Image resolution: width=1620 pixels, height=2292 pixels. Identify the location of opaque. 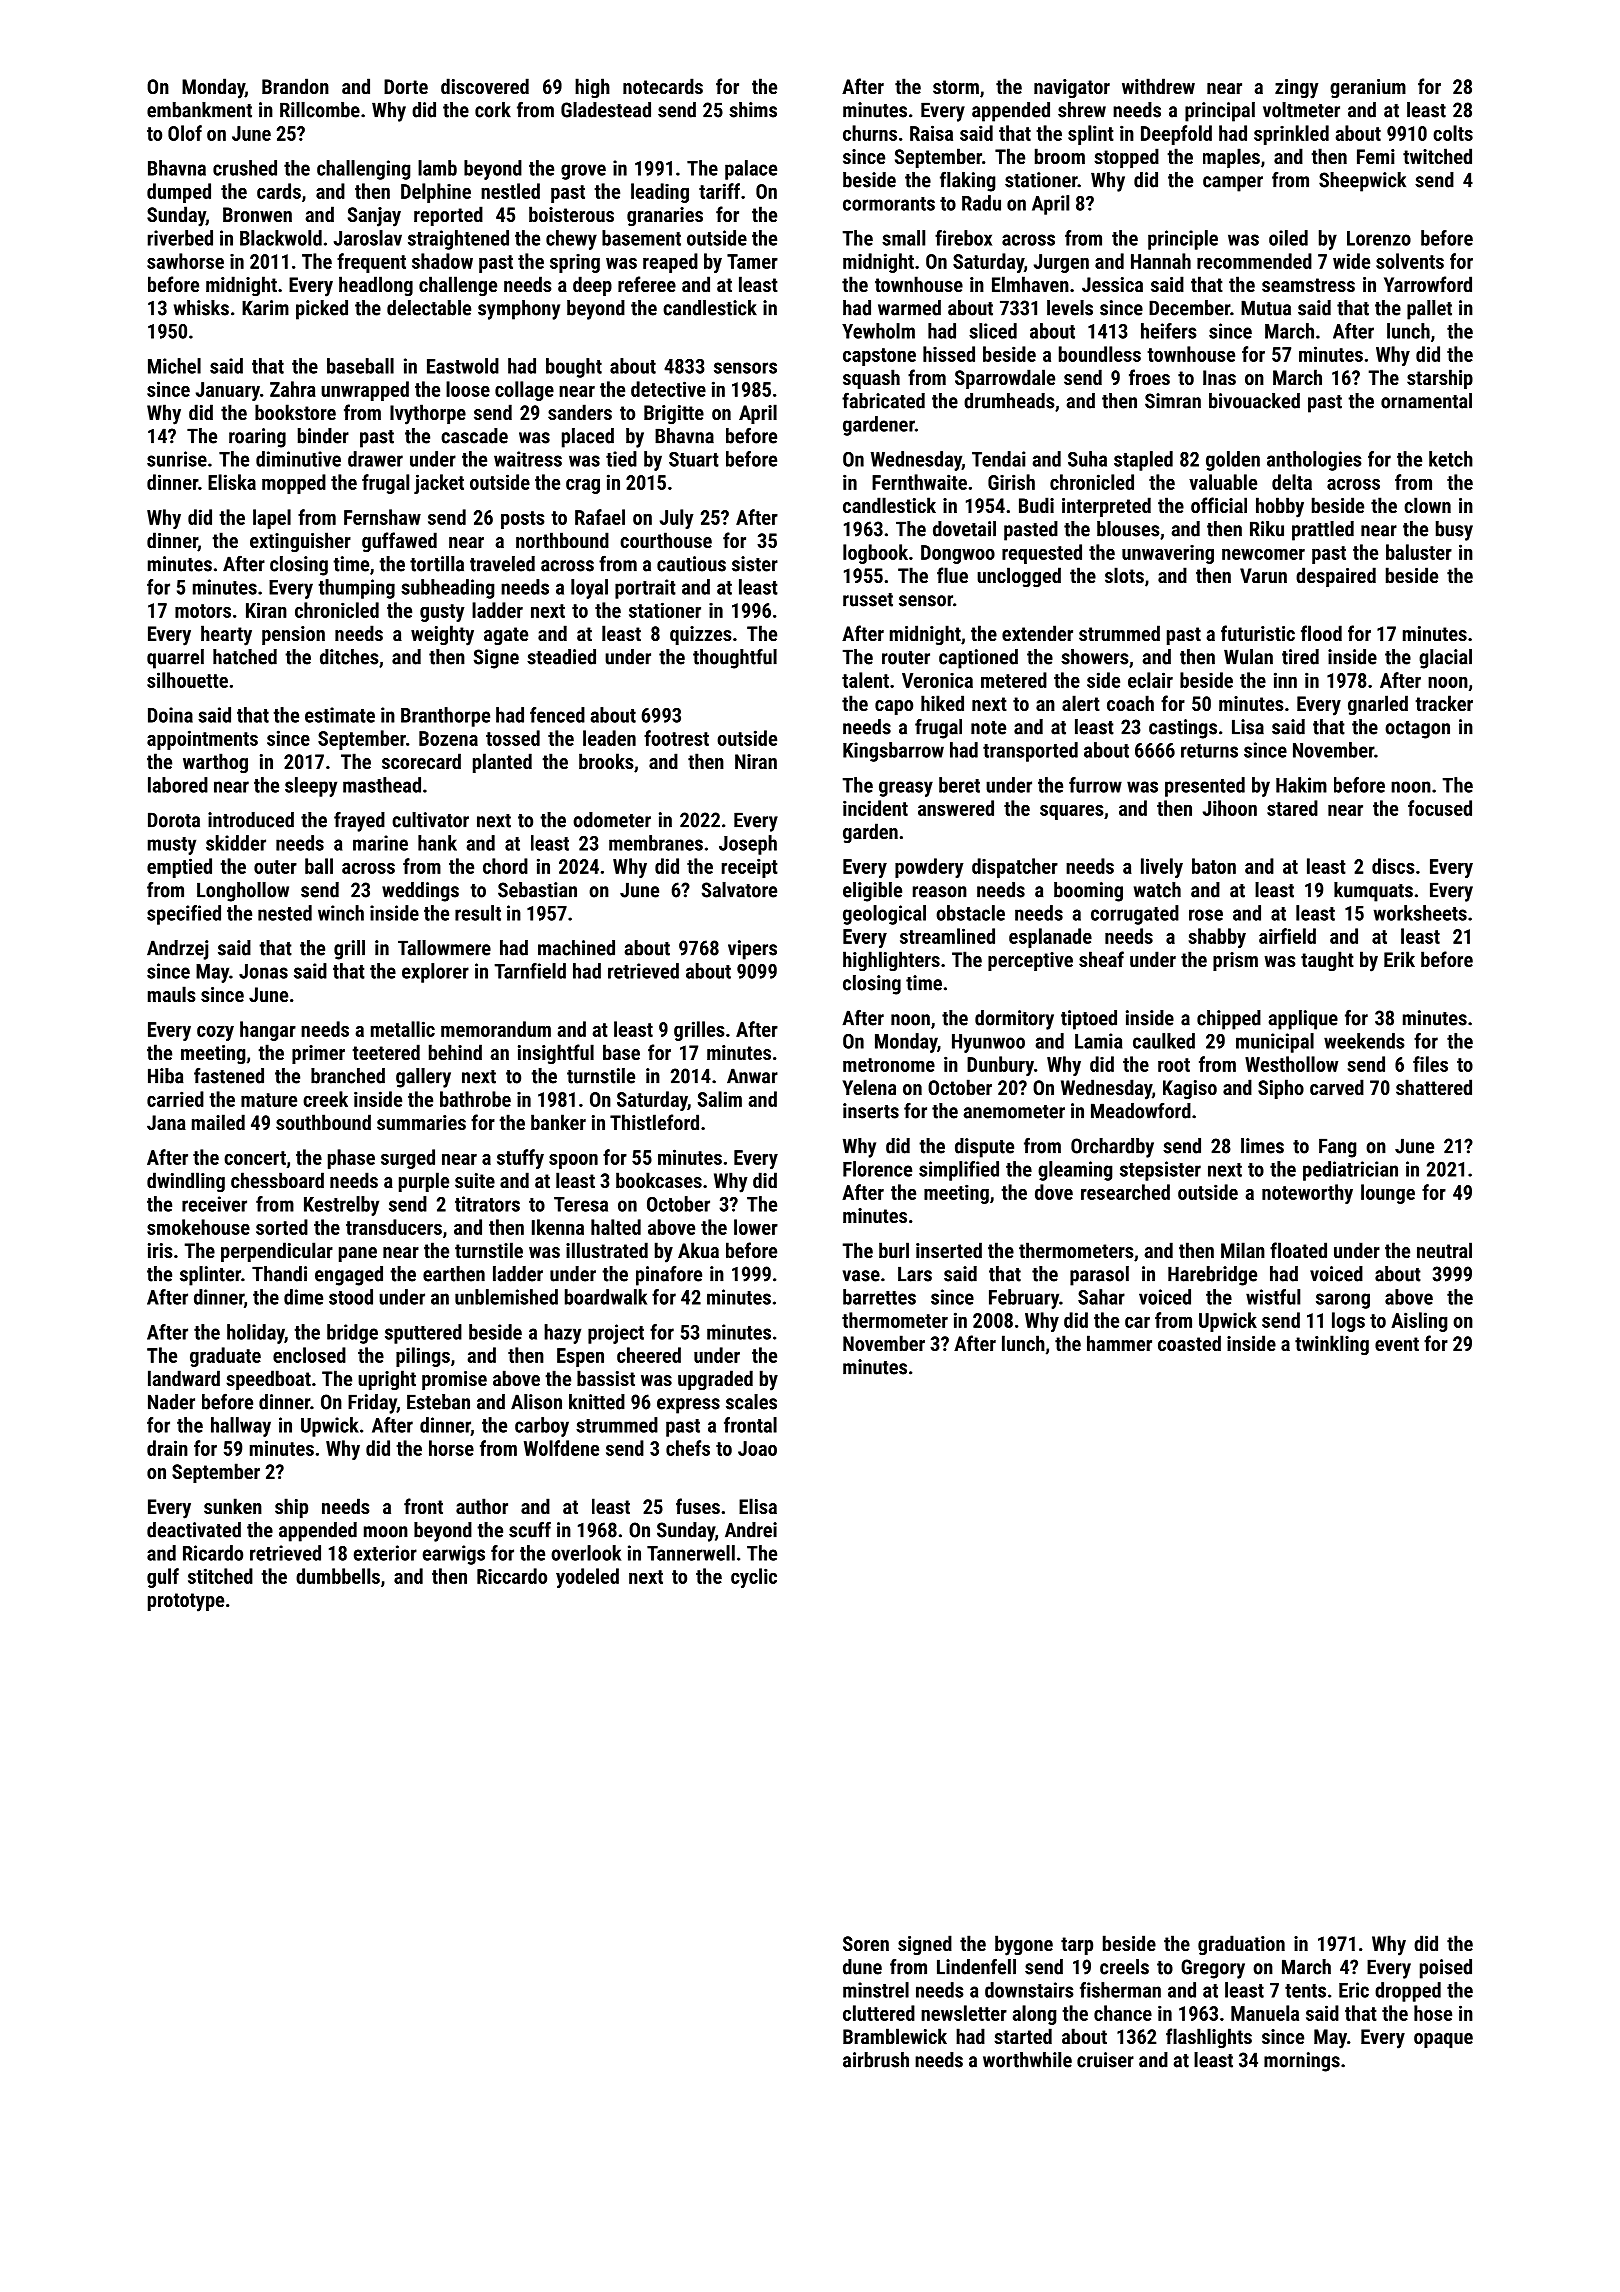
(1443, 2040).
